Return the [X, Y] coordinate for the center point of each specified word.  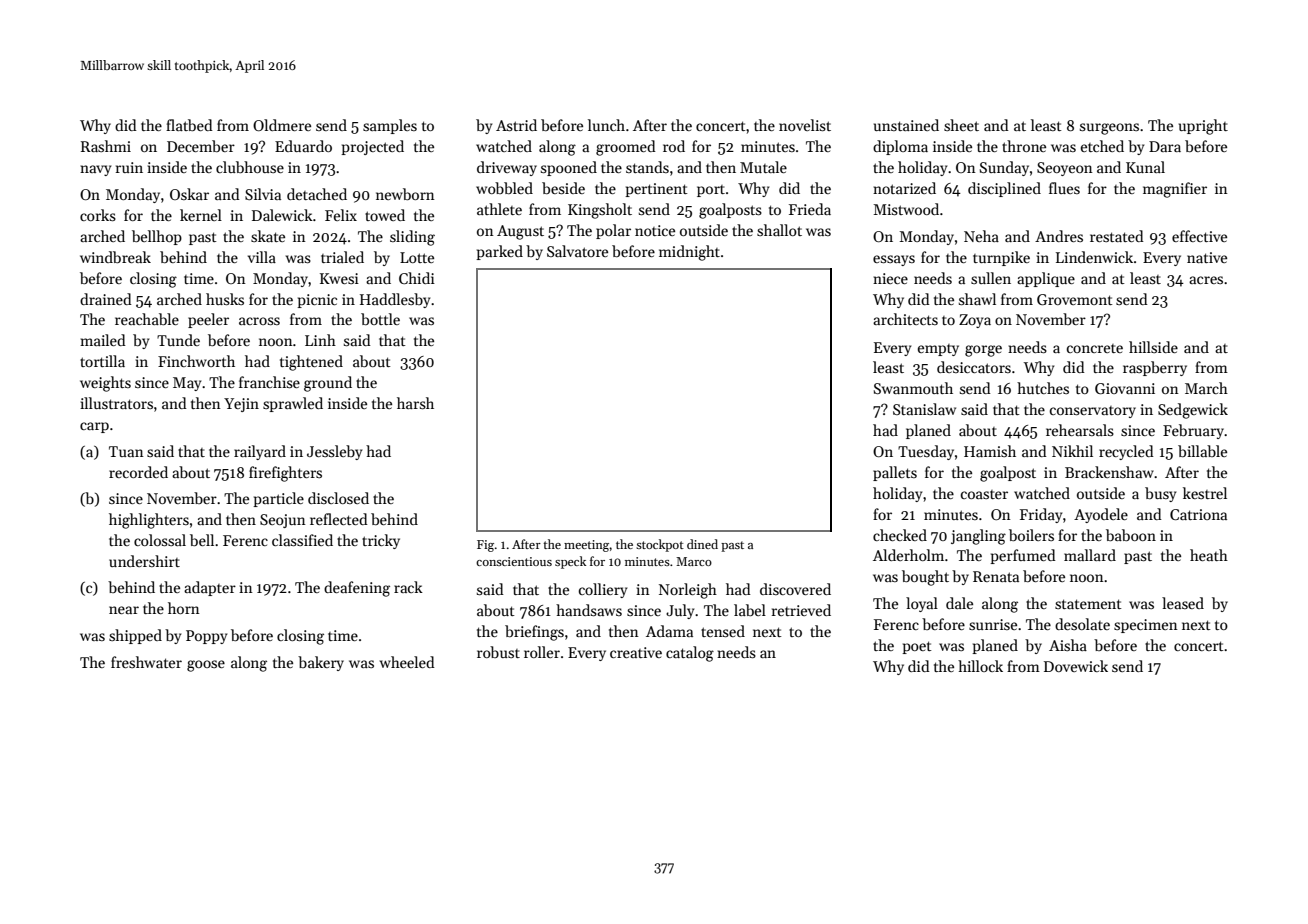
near [124, 610]
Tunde [178, 340]
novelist [805, 125]
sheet [961, 125]
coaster [984, 494]
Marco [694, 561]
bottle [380, 319]
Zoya [975, 321]
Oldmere [282, 125]
